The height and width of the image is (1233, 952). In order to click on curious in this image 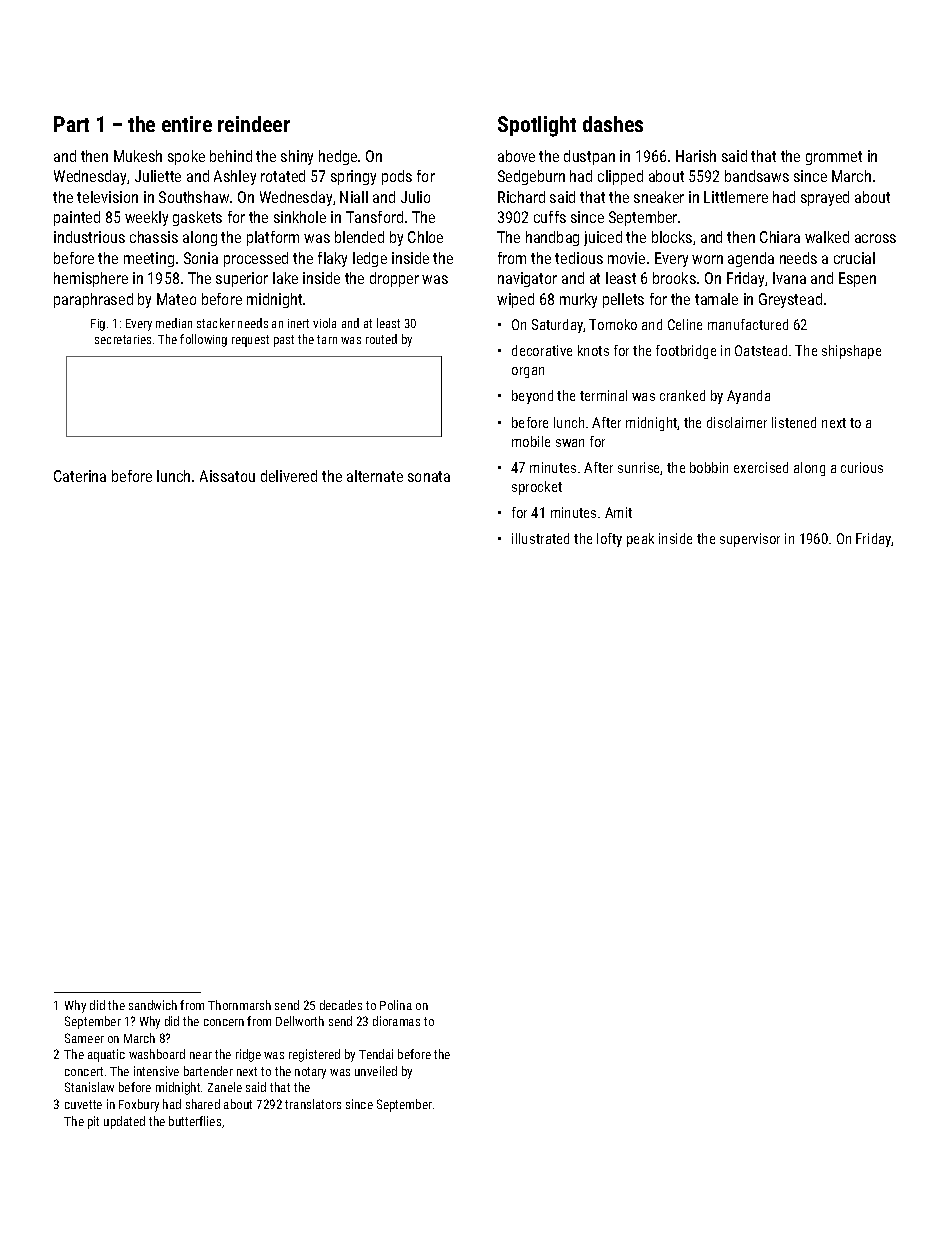, I will do `click(862, 467)`.
